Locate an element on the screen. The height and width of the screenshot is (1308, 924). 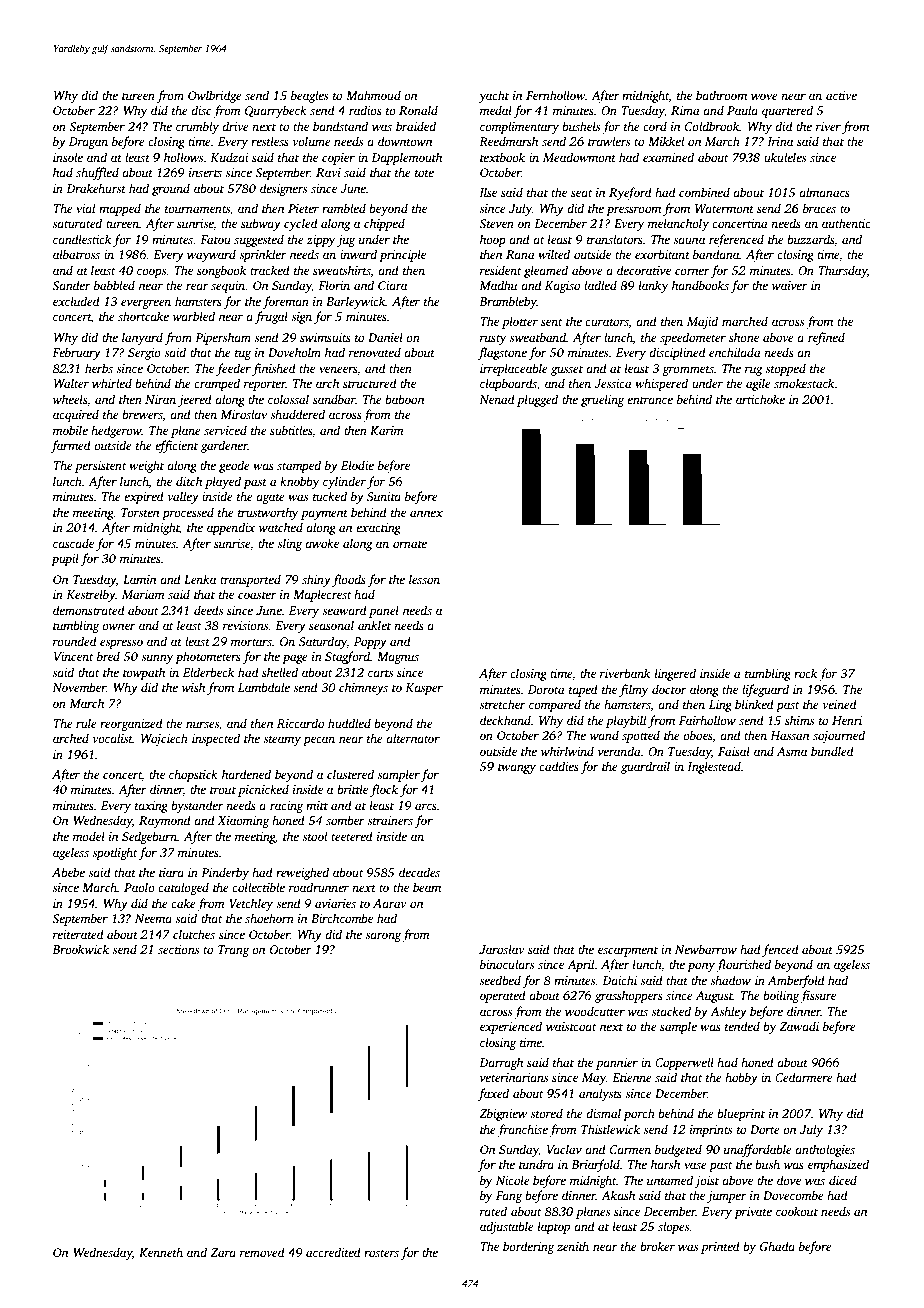
artichoke is located at coordinates (760, 399).
